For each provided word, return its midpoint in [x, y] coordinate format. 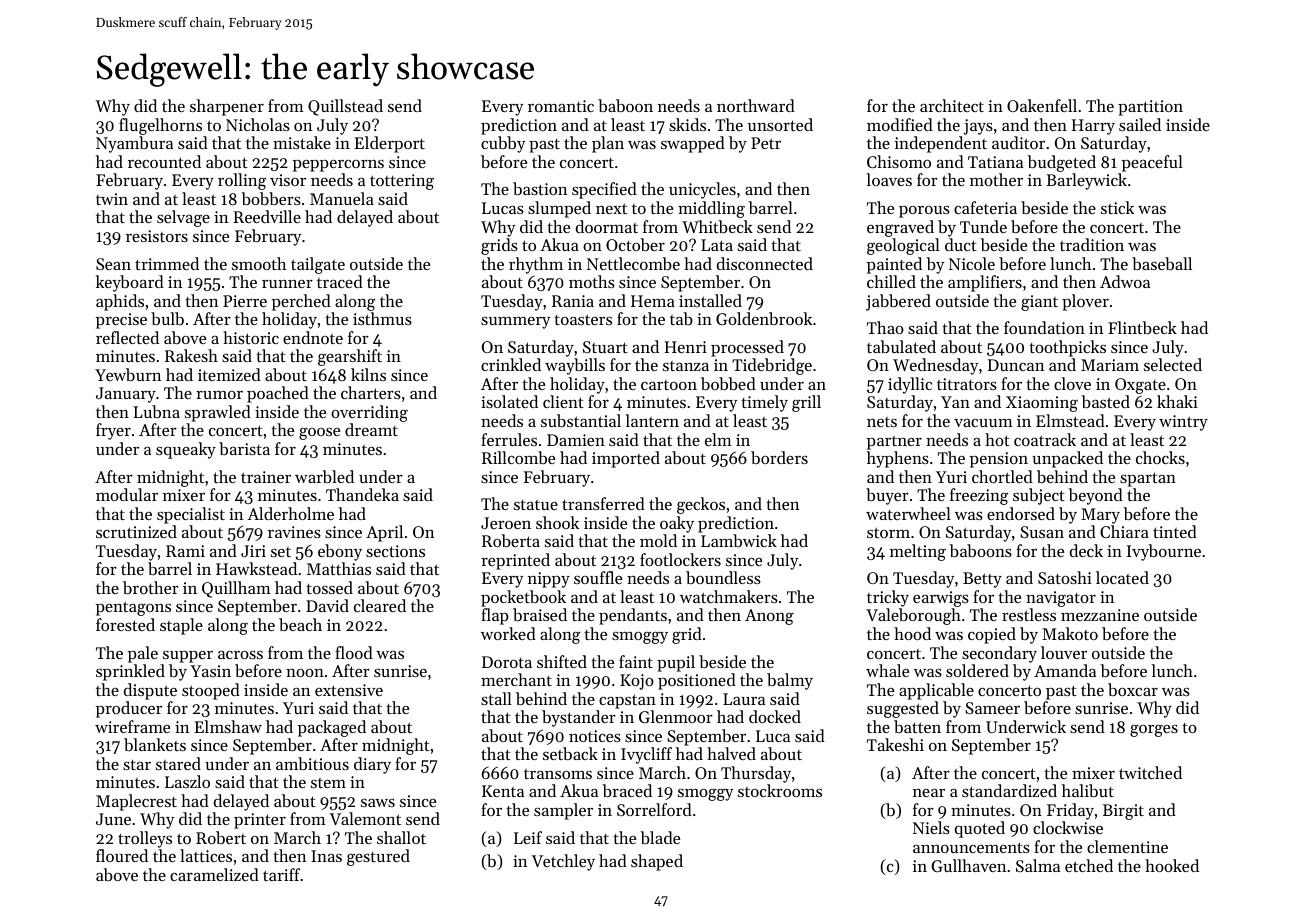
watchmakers [729, 596]
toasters [583, 319]
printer [260, 821]
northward [756, 105]
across [240, 655]
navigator [1061, 599]
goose [319, 433]
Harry [1093, 127]
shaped [657, 862]
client [563, 401]
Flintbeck [1142, 327]
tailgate [318, 265]
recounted [164, 161]
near [929, 793]
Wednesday [935, 366]
